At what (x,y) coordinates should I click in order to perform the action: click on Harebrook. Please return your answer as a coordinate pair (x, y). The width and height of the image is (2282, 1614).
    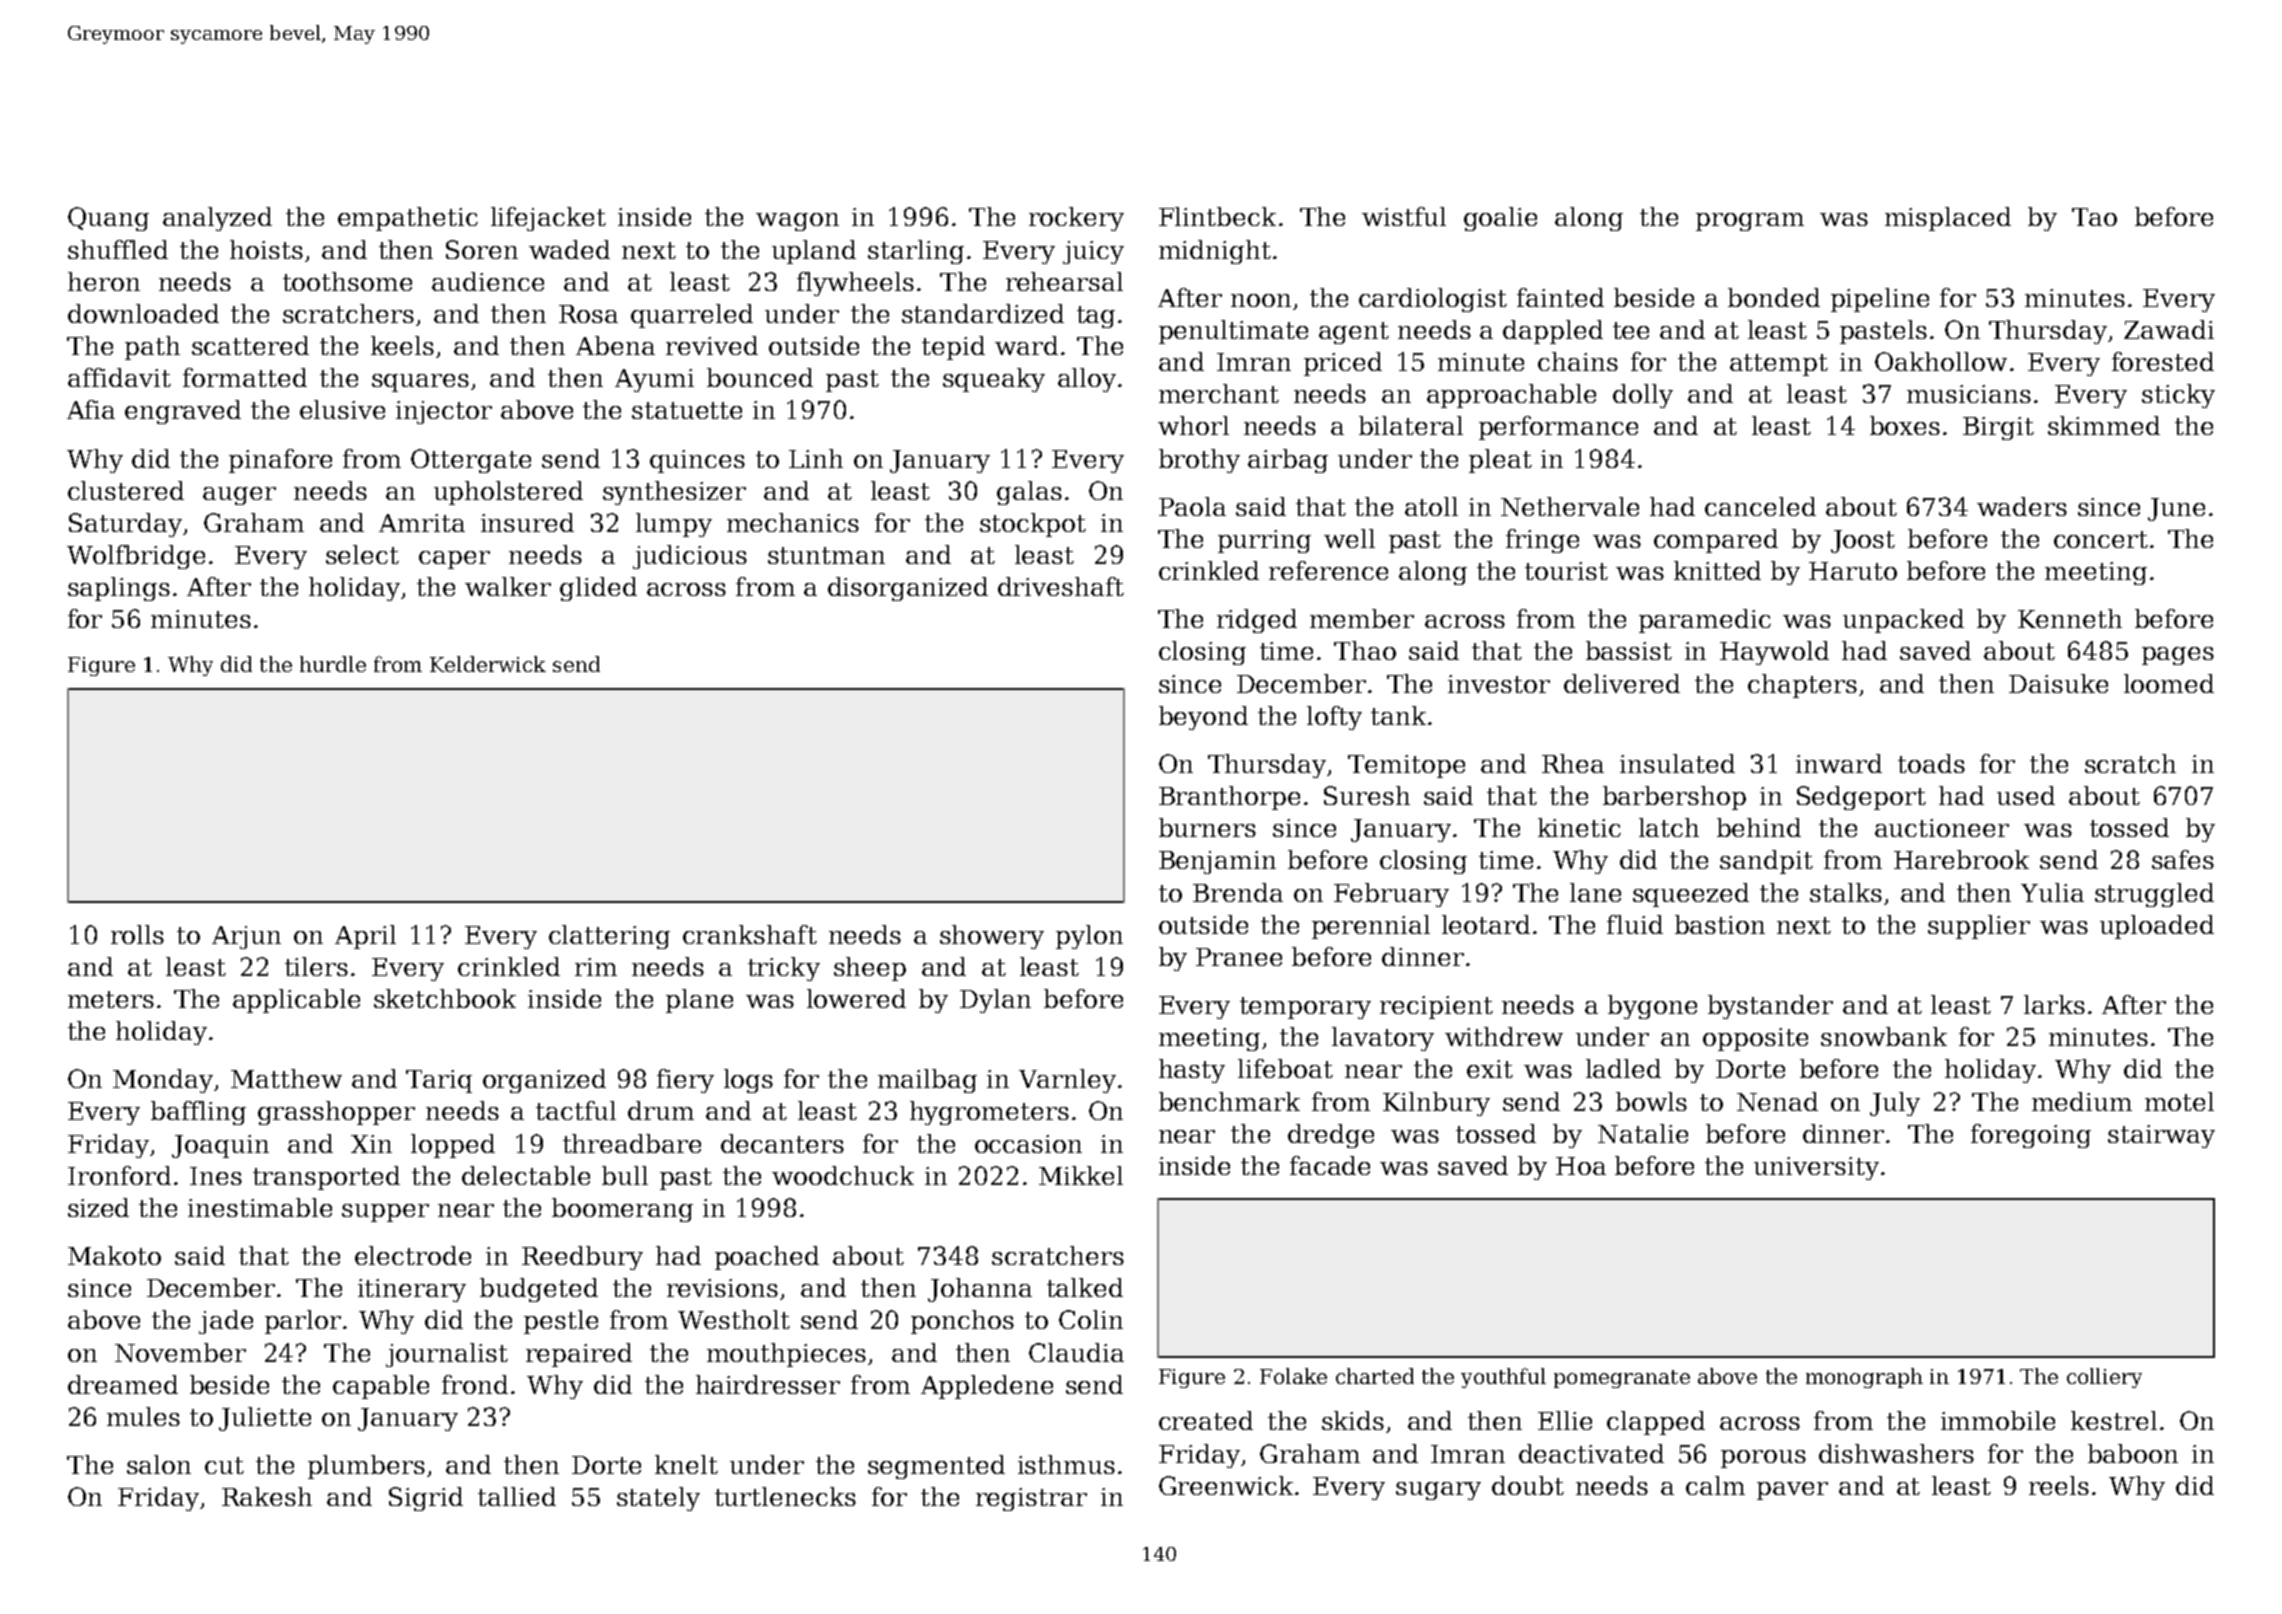
    Looking at the image, I should click on (1961, 859).
